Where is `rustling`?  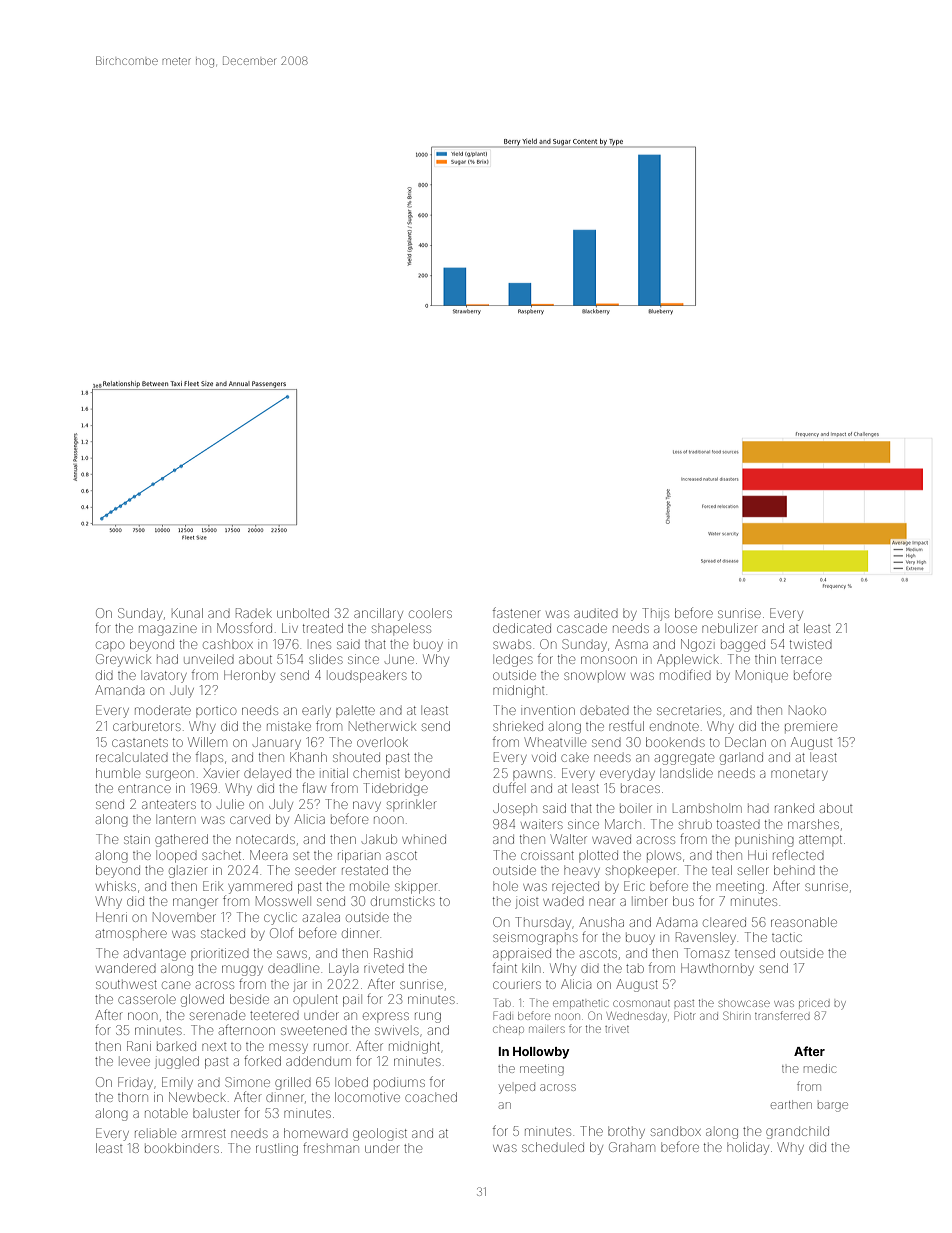
rustling is located at coordinates (277, 1150).
